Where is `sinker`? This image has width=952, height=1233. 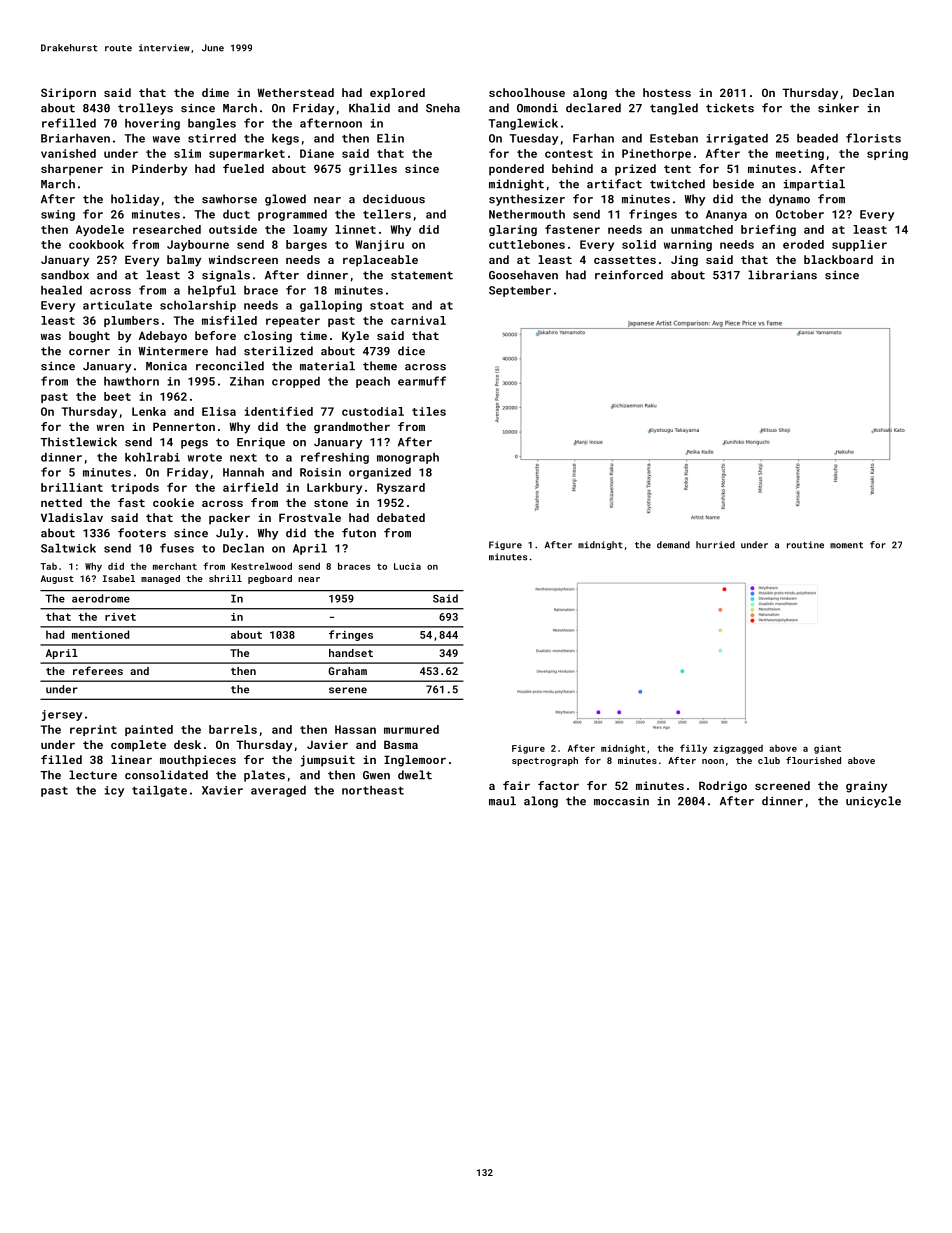 sinker is located at coordinates (838, 108).
